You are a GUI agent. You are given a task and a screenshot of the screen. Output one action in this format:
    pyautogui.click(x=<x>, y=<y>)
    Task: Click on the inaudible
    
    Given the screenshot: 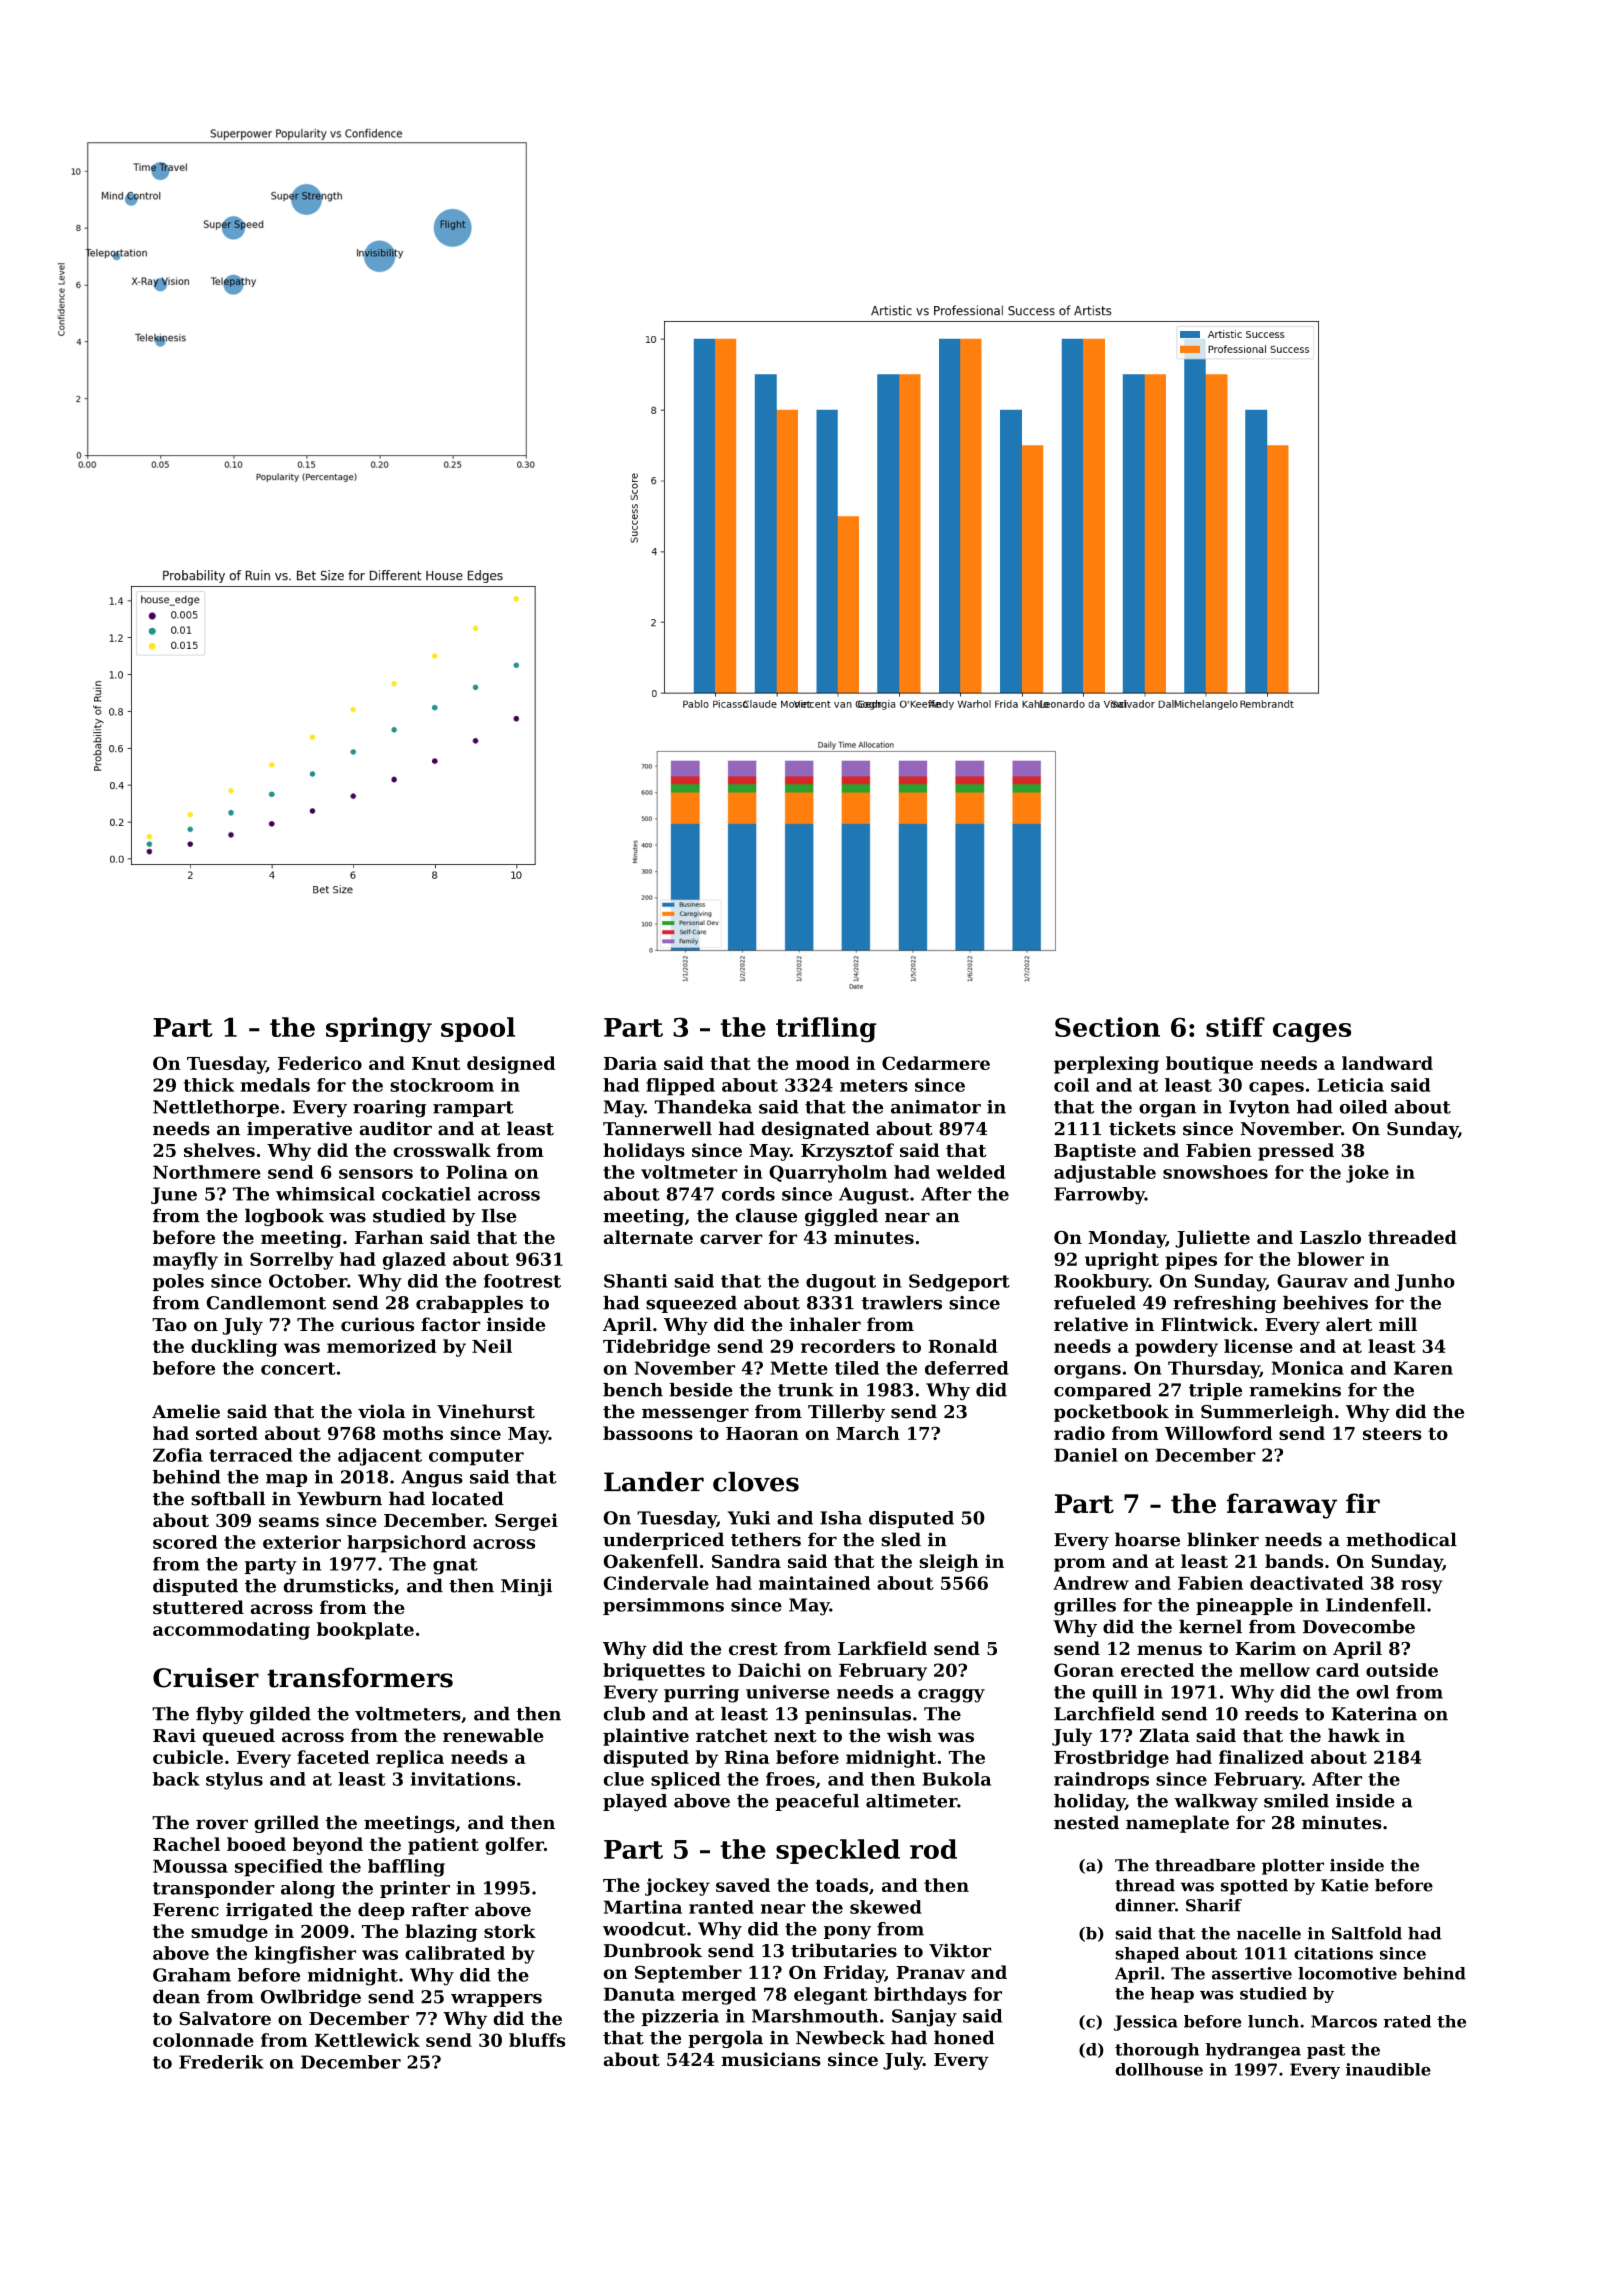 What is the action you would take?
    pyautogui.click(x=1388, y=2069)
